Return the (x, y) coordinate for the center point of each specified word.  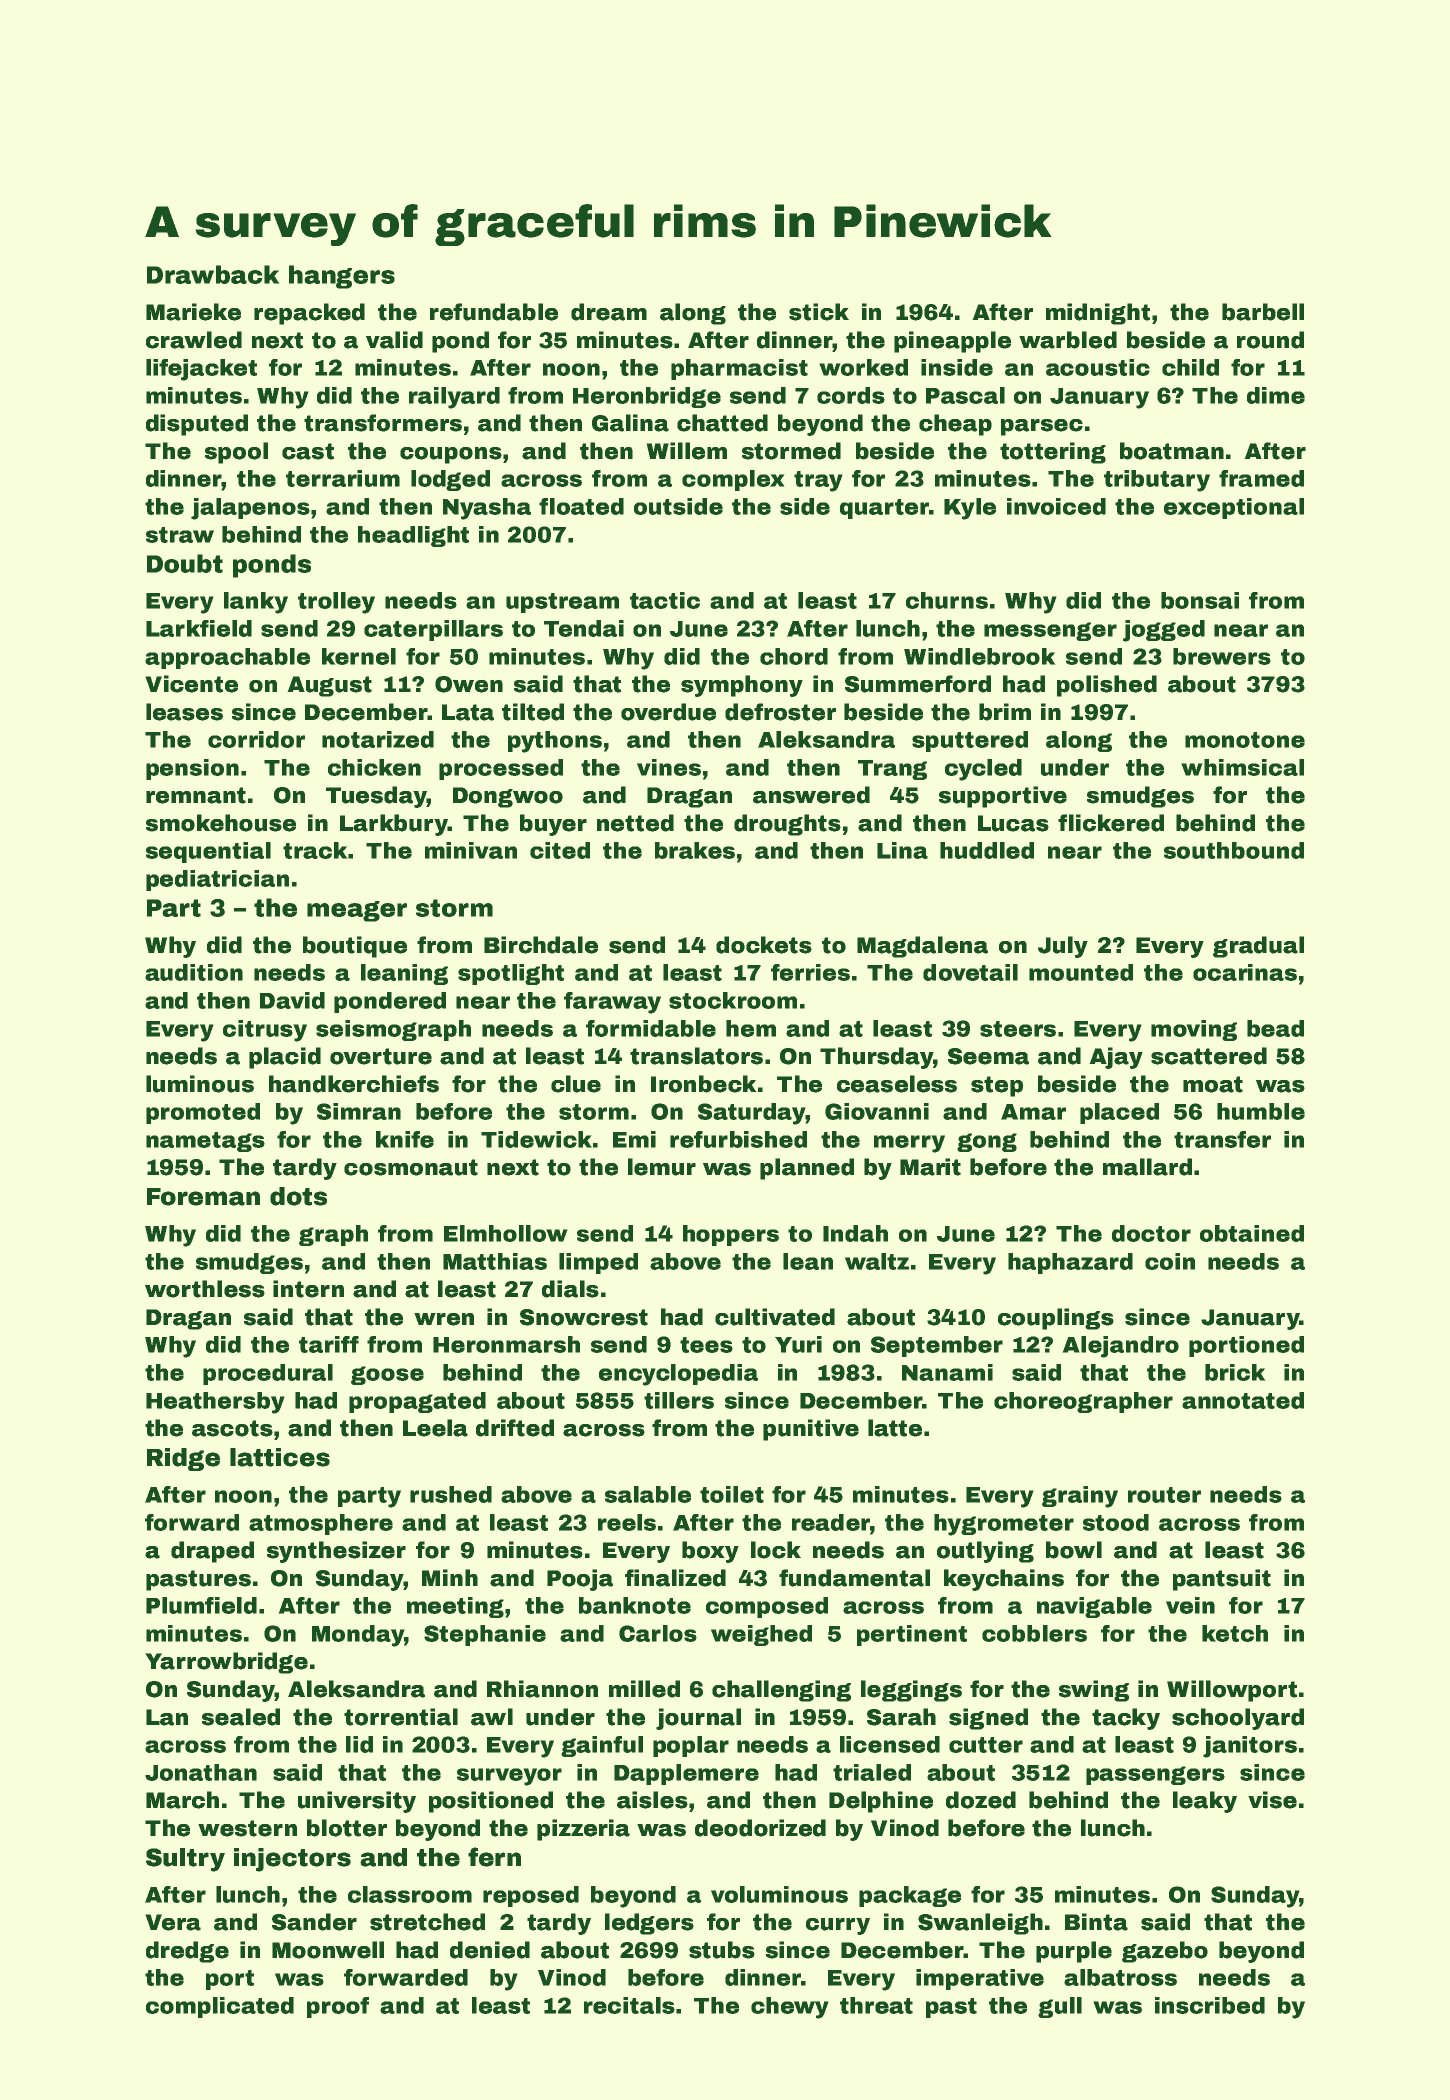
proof (338, 2007)
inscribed (1210, 2005)
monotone (1245, 740)
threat (876, 2005)
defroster (780, 712)
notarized (378, 739)
